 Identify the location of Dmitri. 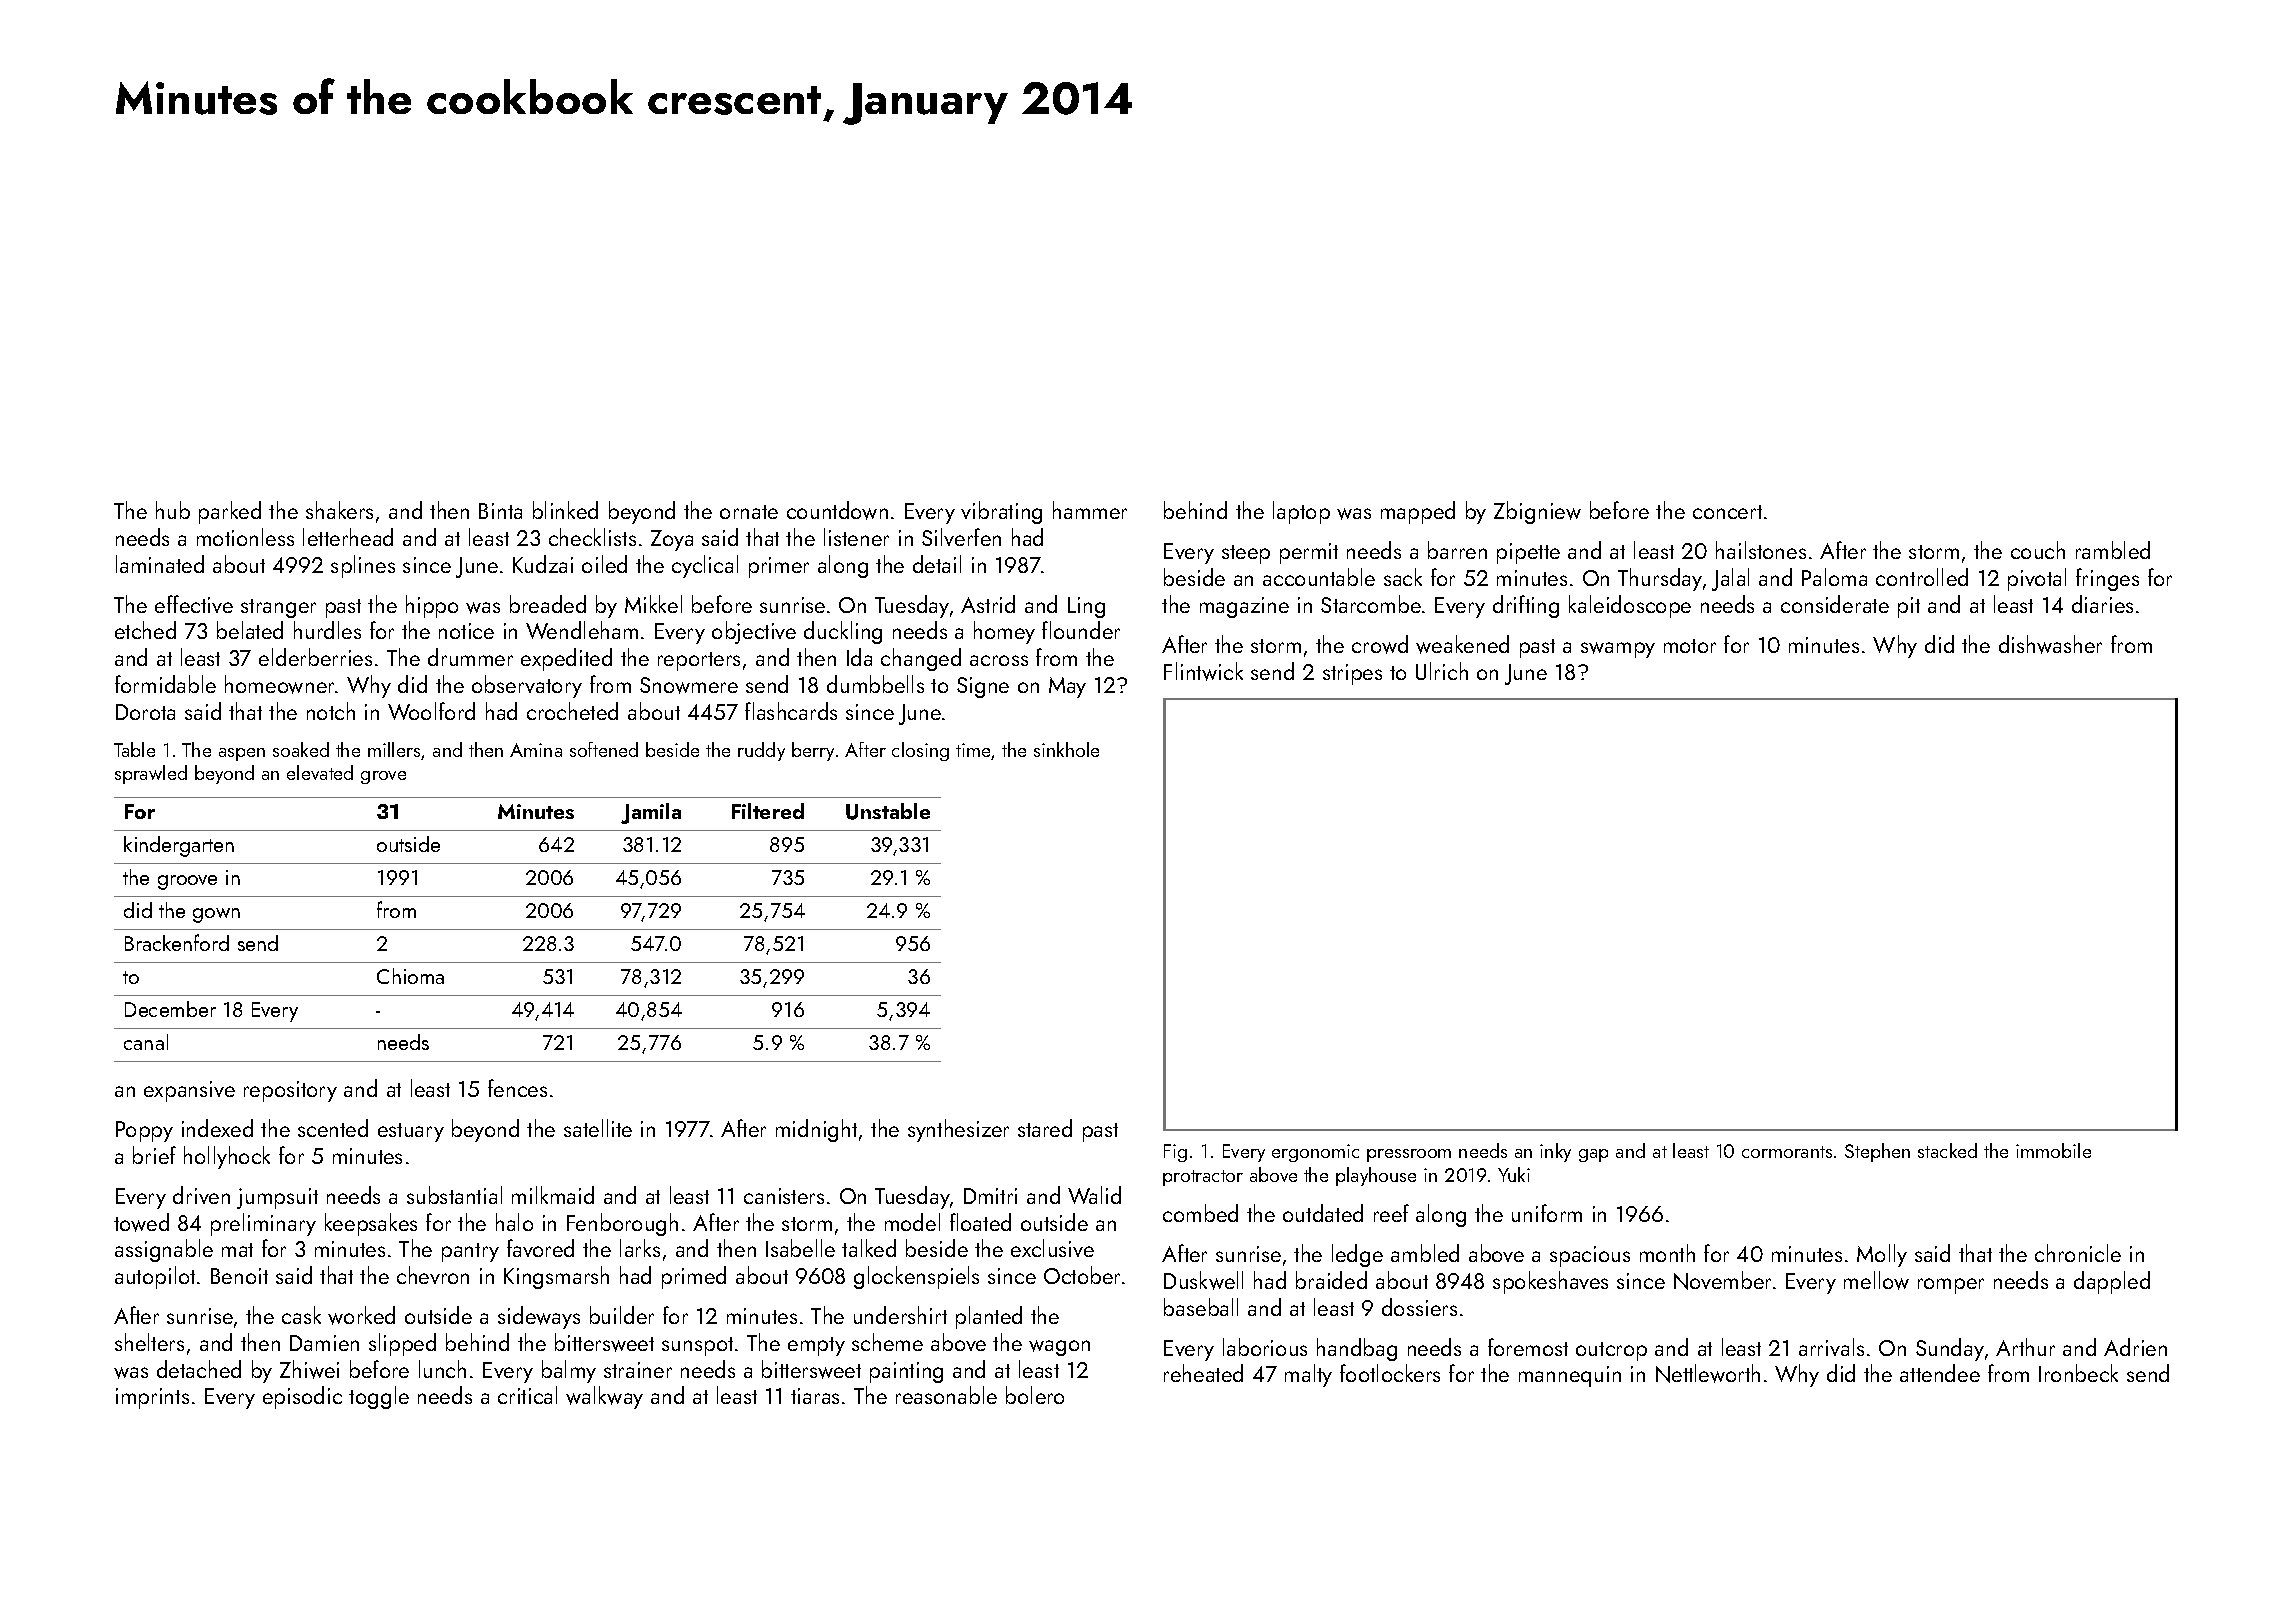
(990, 1196).
